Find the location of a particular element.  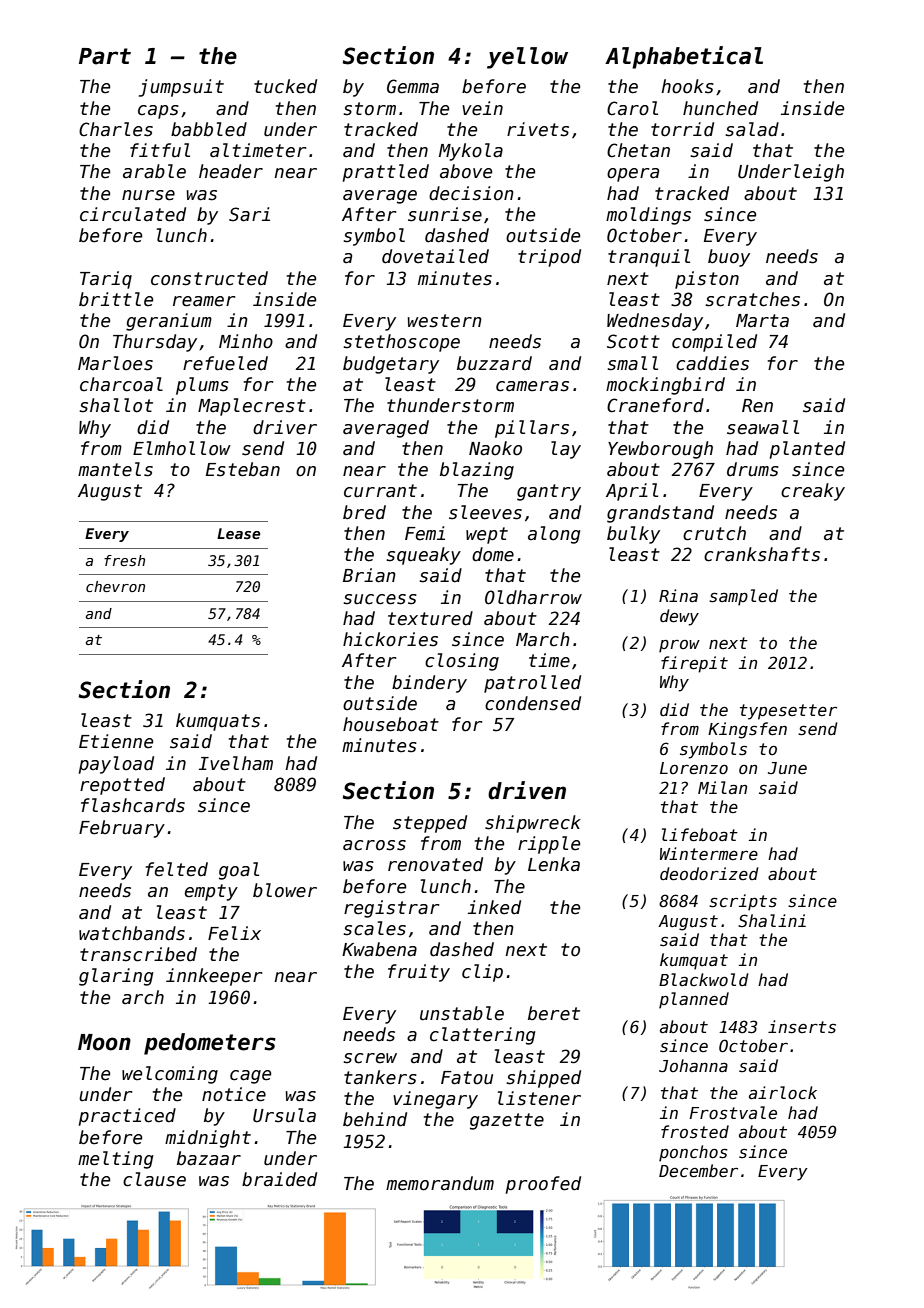

renovated is located at coordinates (435, 864).
